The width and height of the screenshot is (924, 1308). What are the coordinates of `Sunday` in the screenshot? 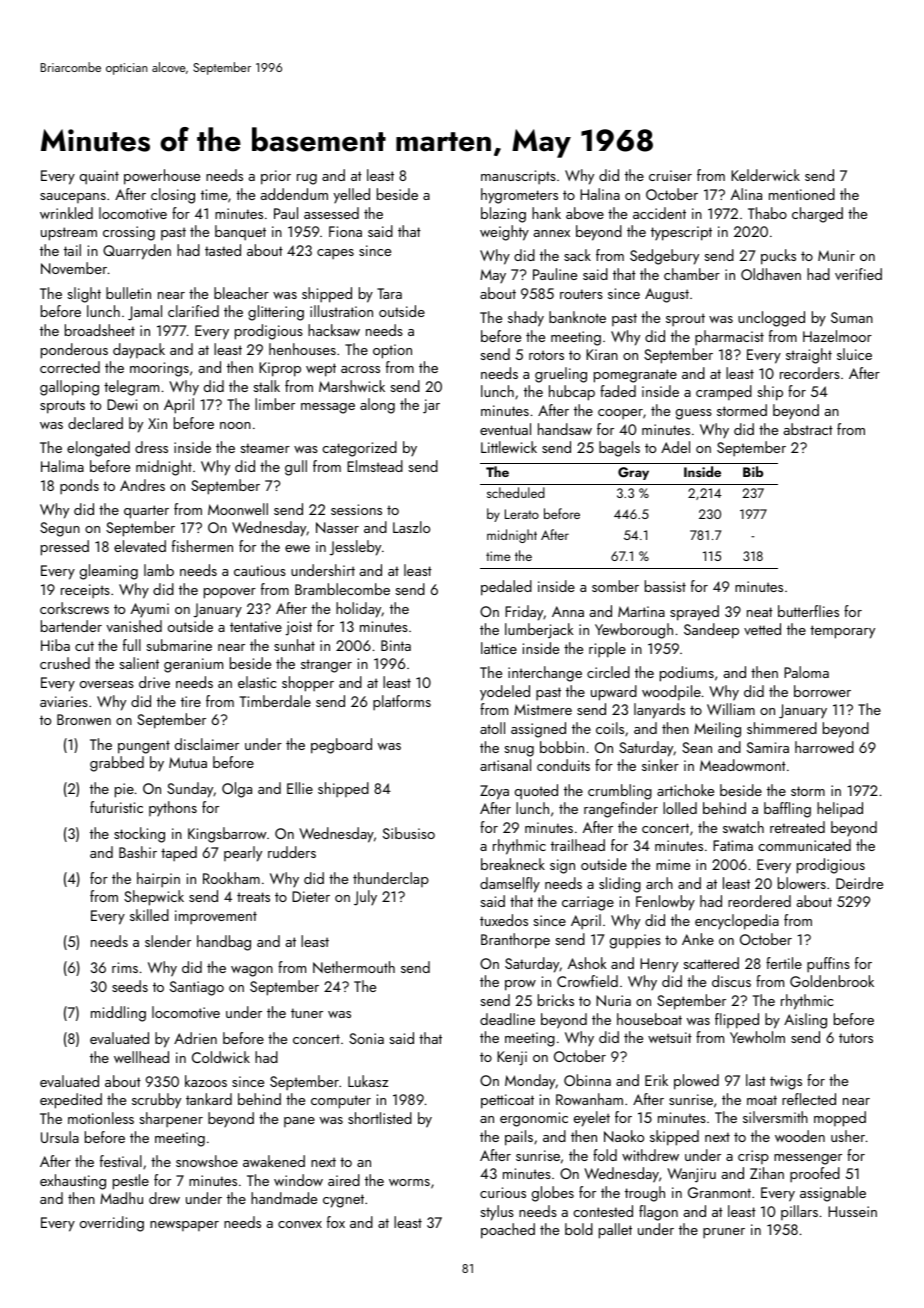 It's located at (190, 790).
